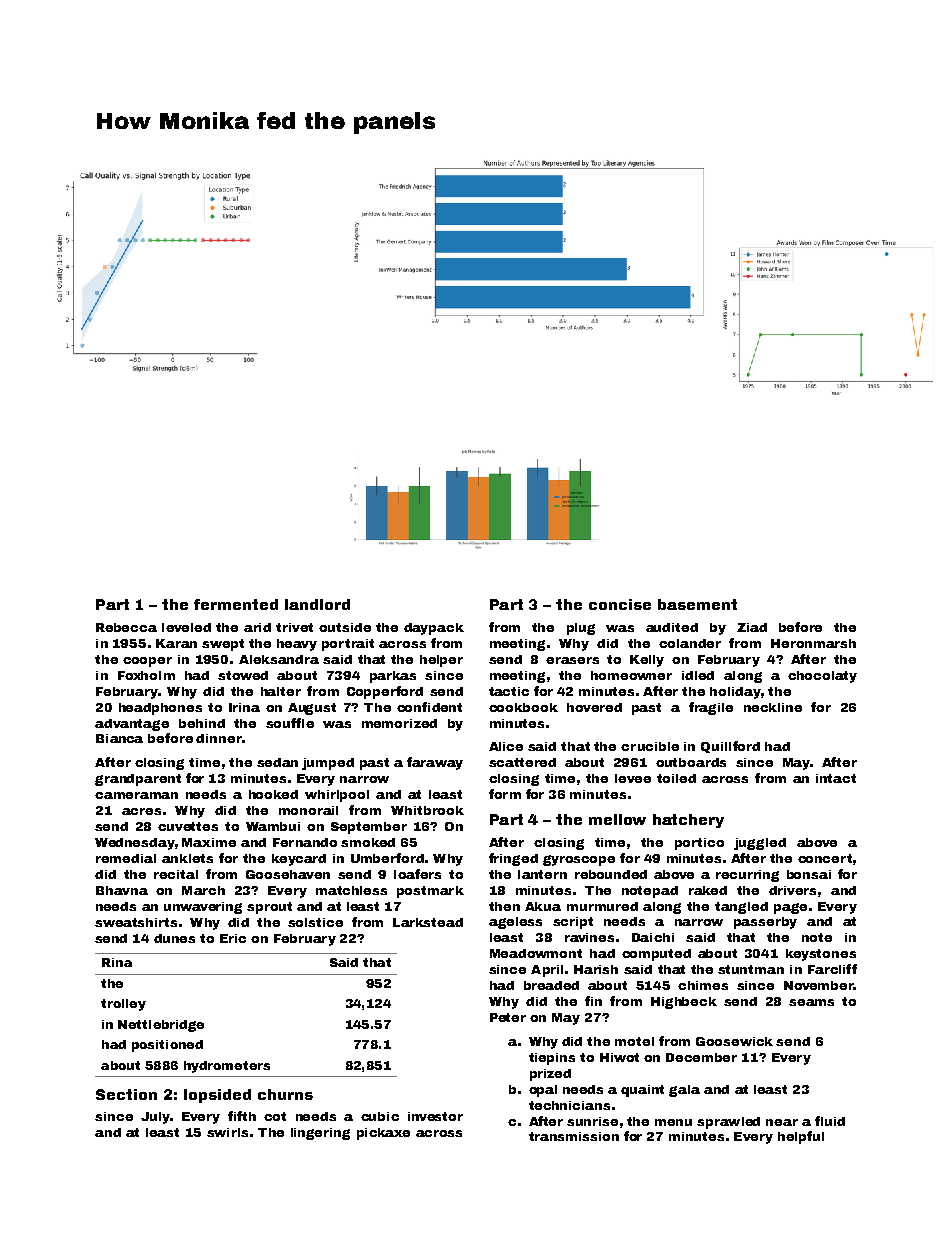 This document has height=1233, width=952. Describe the element at coordinates (146, 675) in the document. I see `Foxholm` at that location.
